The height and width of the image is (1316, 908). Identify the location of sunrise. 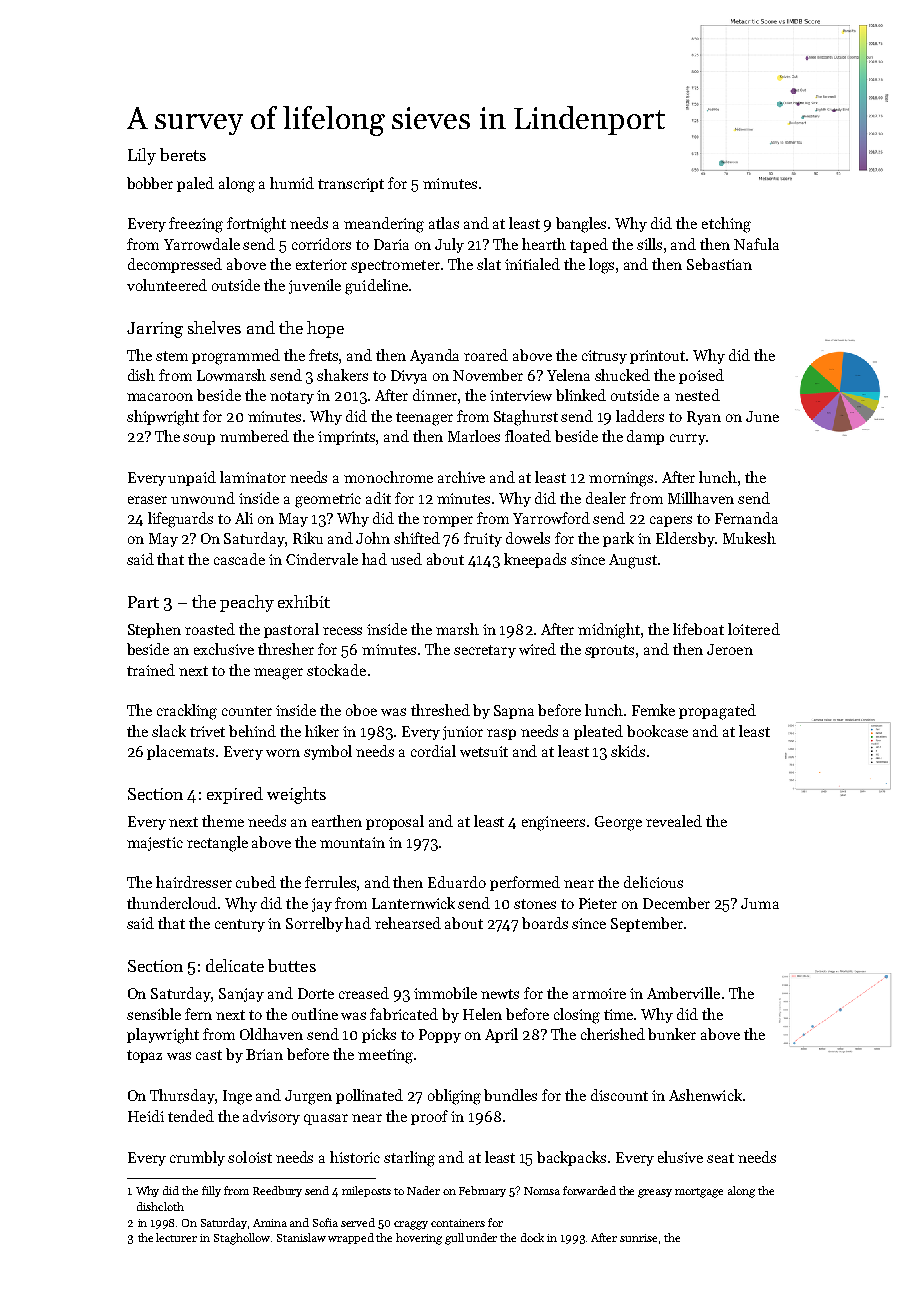
(638, 1238).
